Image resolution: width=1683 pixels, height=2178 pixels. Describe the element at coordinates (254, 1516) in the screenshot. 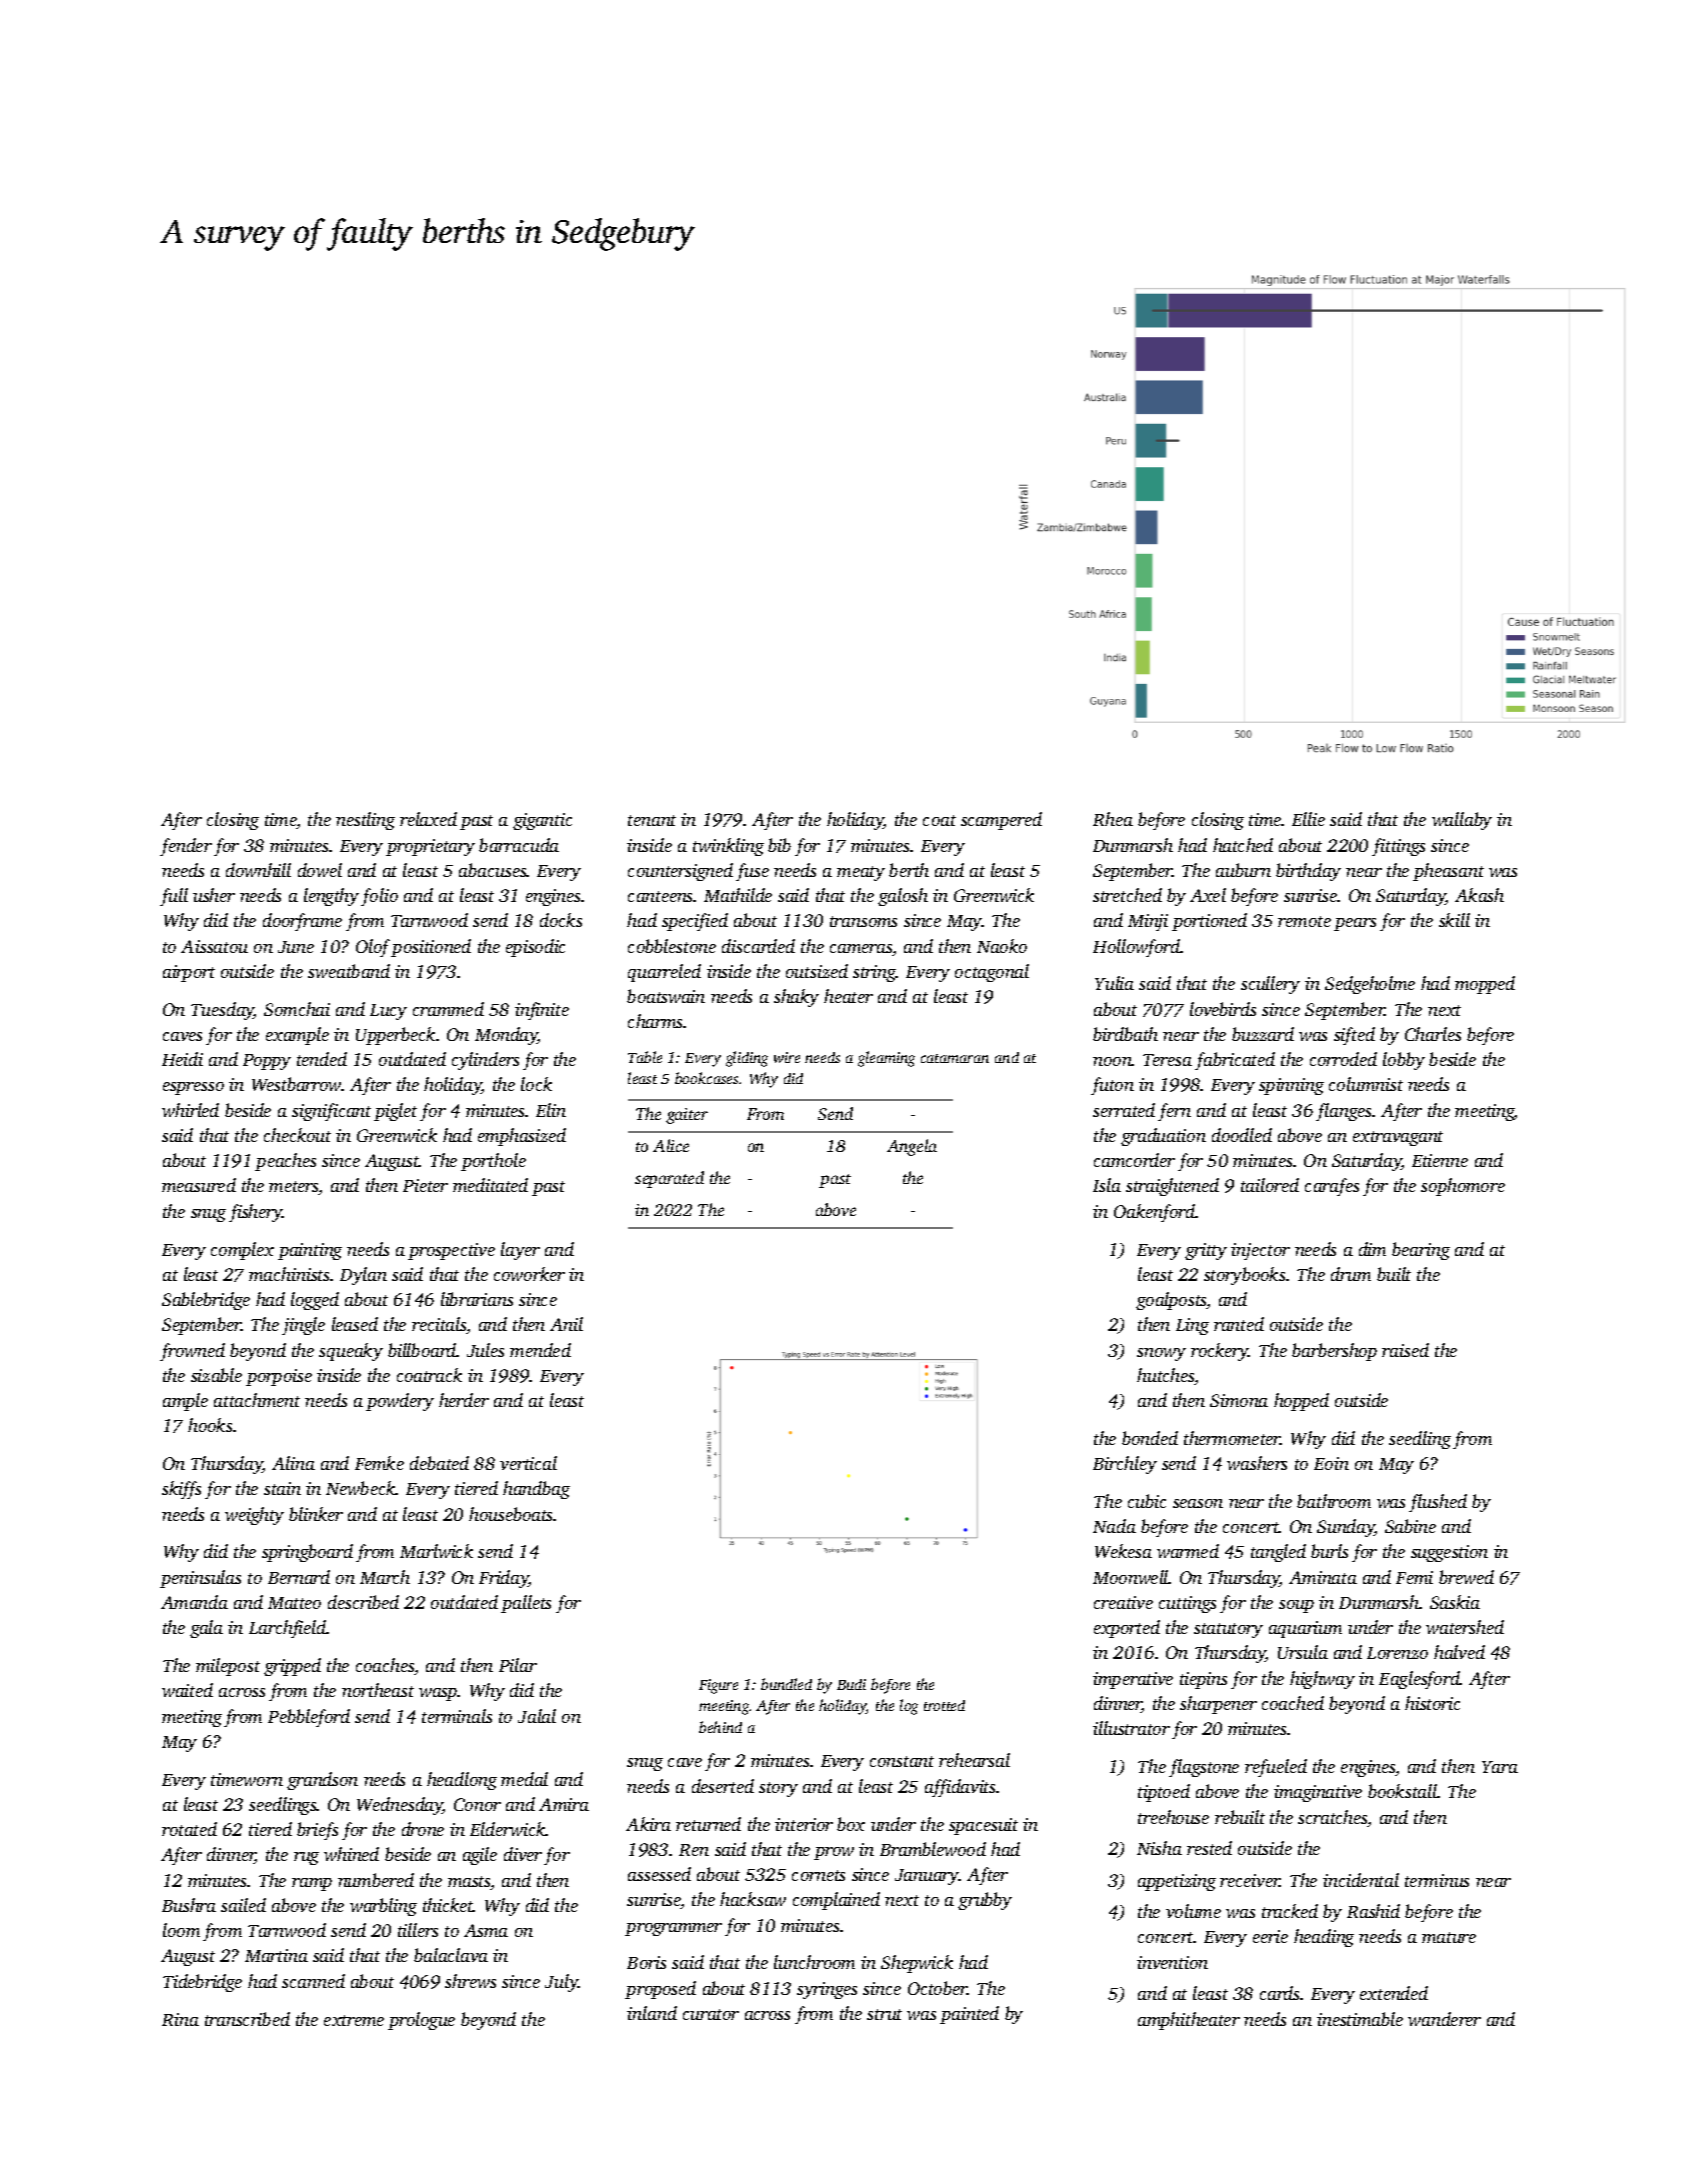

I see `weighty` at that location.
